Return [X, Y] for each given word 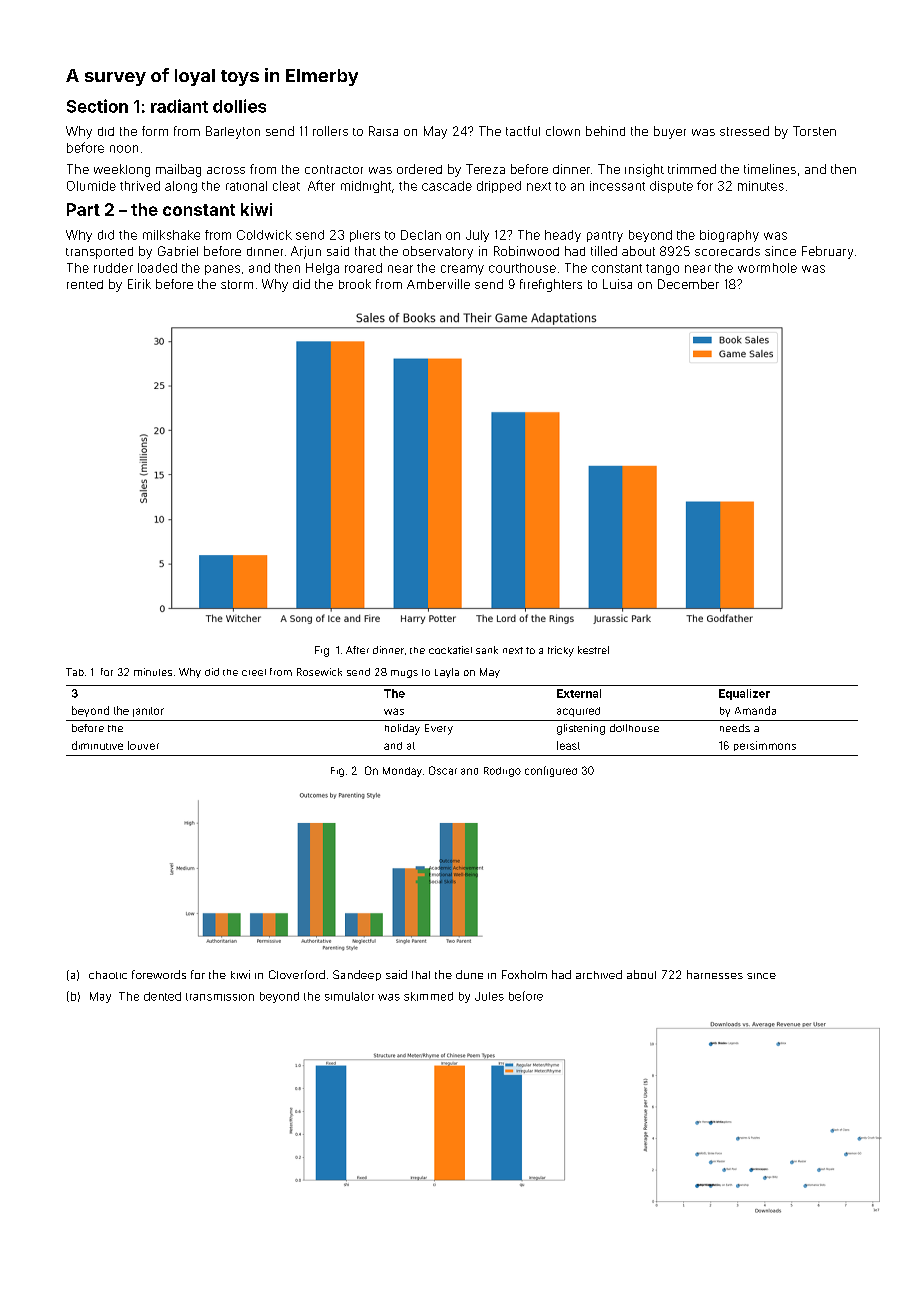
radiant [179, 106]
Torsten [814, 131]
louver [143, 745]
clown [563, 131]
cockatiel [450, 650]
